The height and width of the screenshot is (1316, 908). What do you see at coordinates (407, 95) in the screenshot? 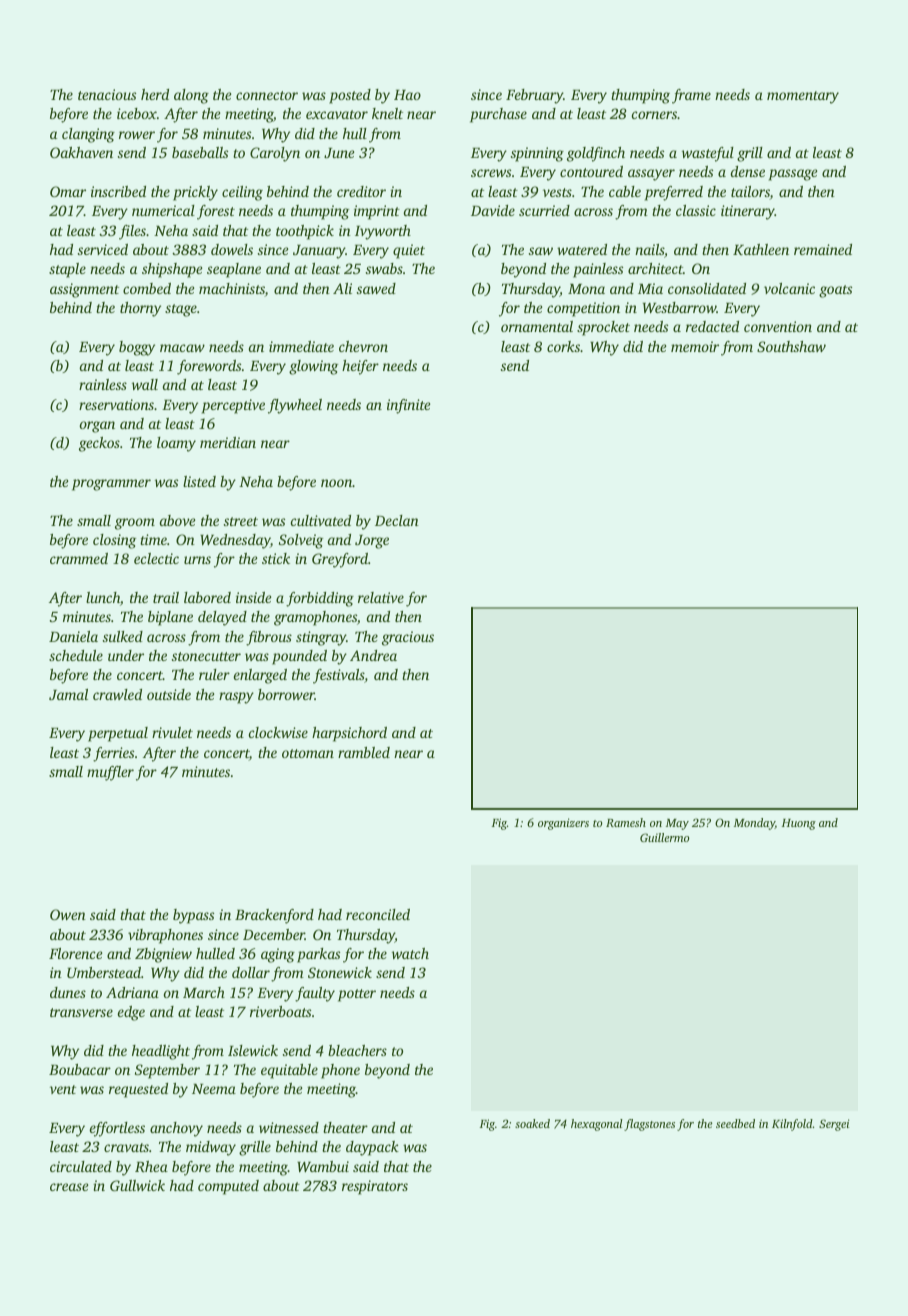
I see `Hao` at bounding box center [407, 95].
